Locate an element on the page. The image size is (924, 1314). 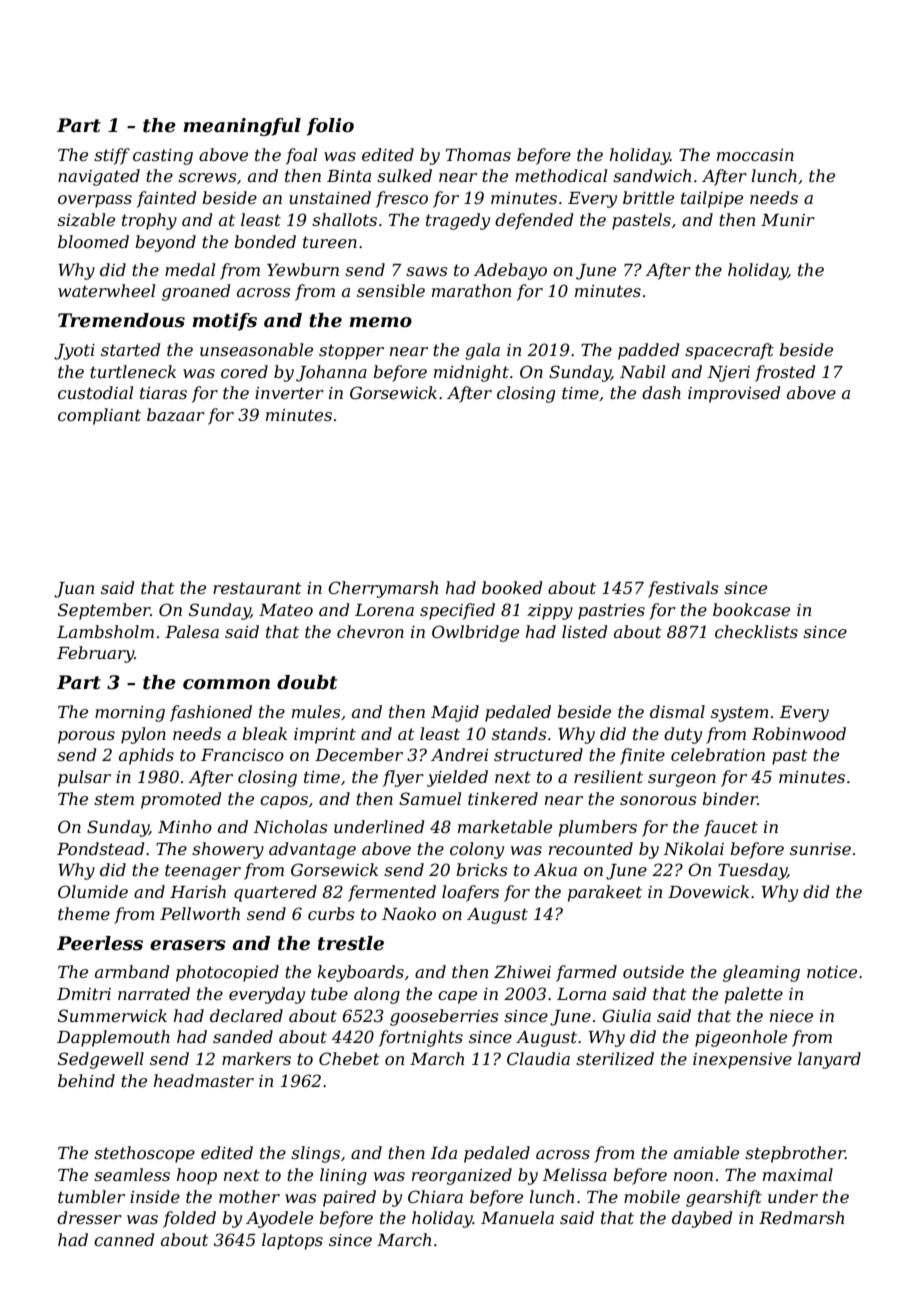
meaningful is located at coordinates (242, 127).
